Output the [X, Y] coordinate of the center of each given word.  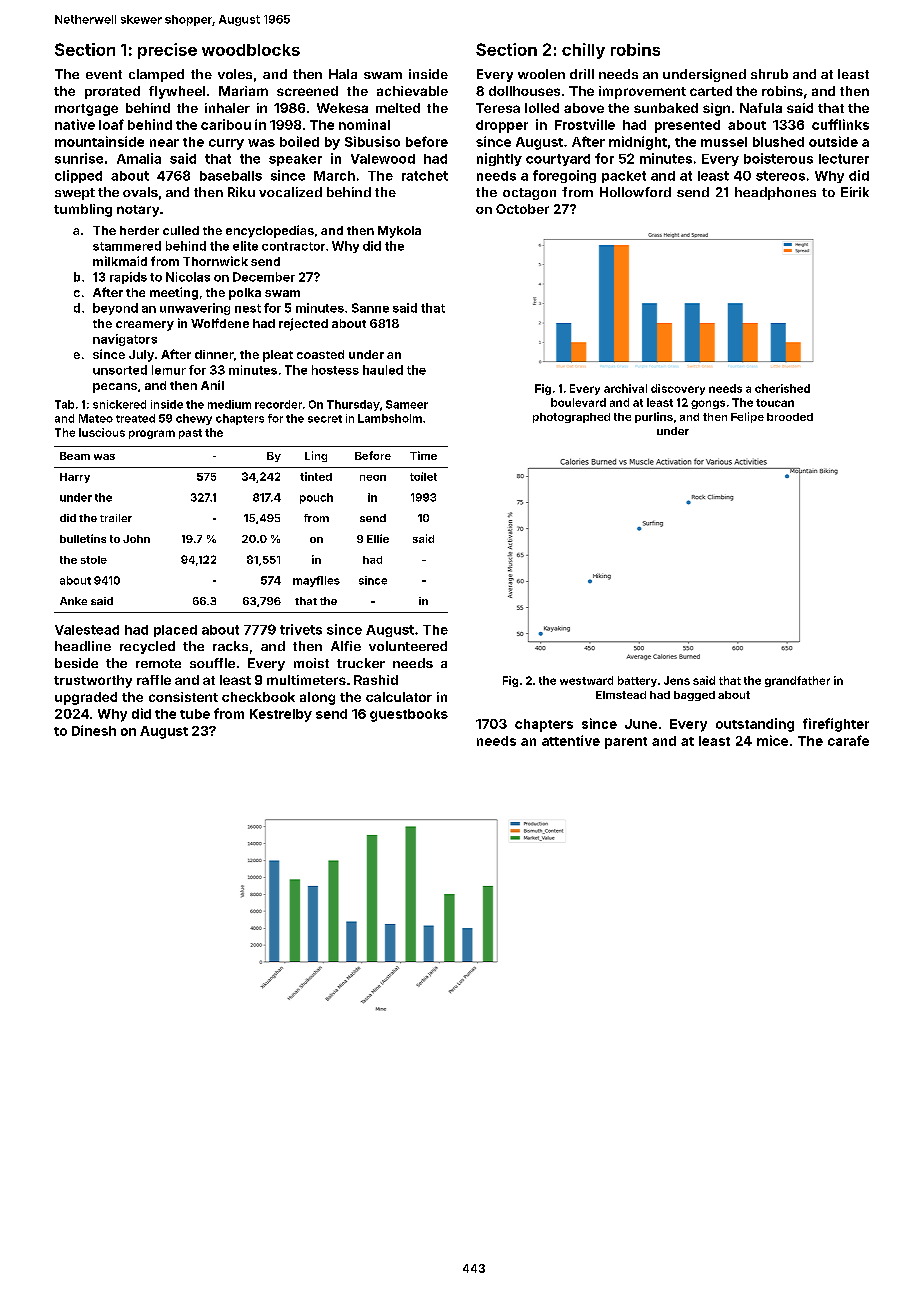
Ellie [378, 538]
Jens [677, 680]
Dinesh [94, 730]
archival [625, 388]
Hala [343, 74]
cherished [782, 388]
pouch [316, 498]
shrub [769, 74]
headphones [775, 193]
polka [245, 294]
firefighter [836, 725]
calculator [399, 697]
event [104, 74]
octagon [529, 194]
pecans [115, 388]
